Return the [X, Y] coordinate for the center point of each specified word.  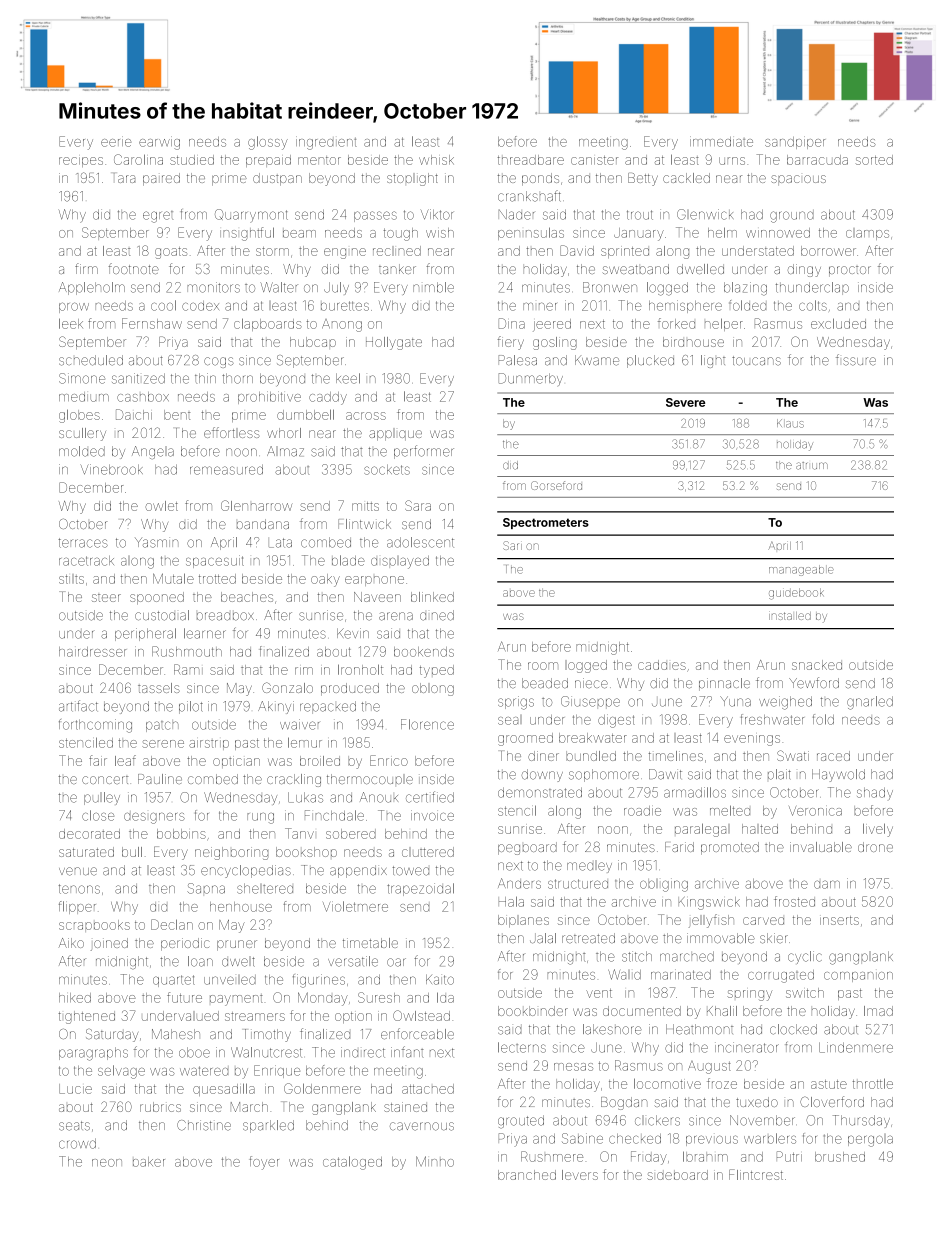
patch [162, 726]
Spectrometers [546, 523]
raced [833, 756]
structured [578, 884]
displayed [400, 562]
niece [591, 683]
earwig [159, 143]
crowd [77, 1143]
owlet [161, 506]
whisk [436, 160]
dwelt [238, 961]
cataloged [352, 1163]
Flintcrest [756, 1174]
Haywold [838, 775]
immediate [721, 141]
